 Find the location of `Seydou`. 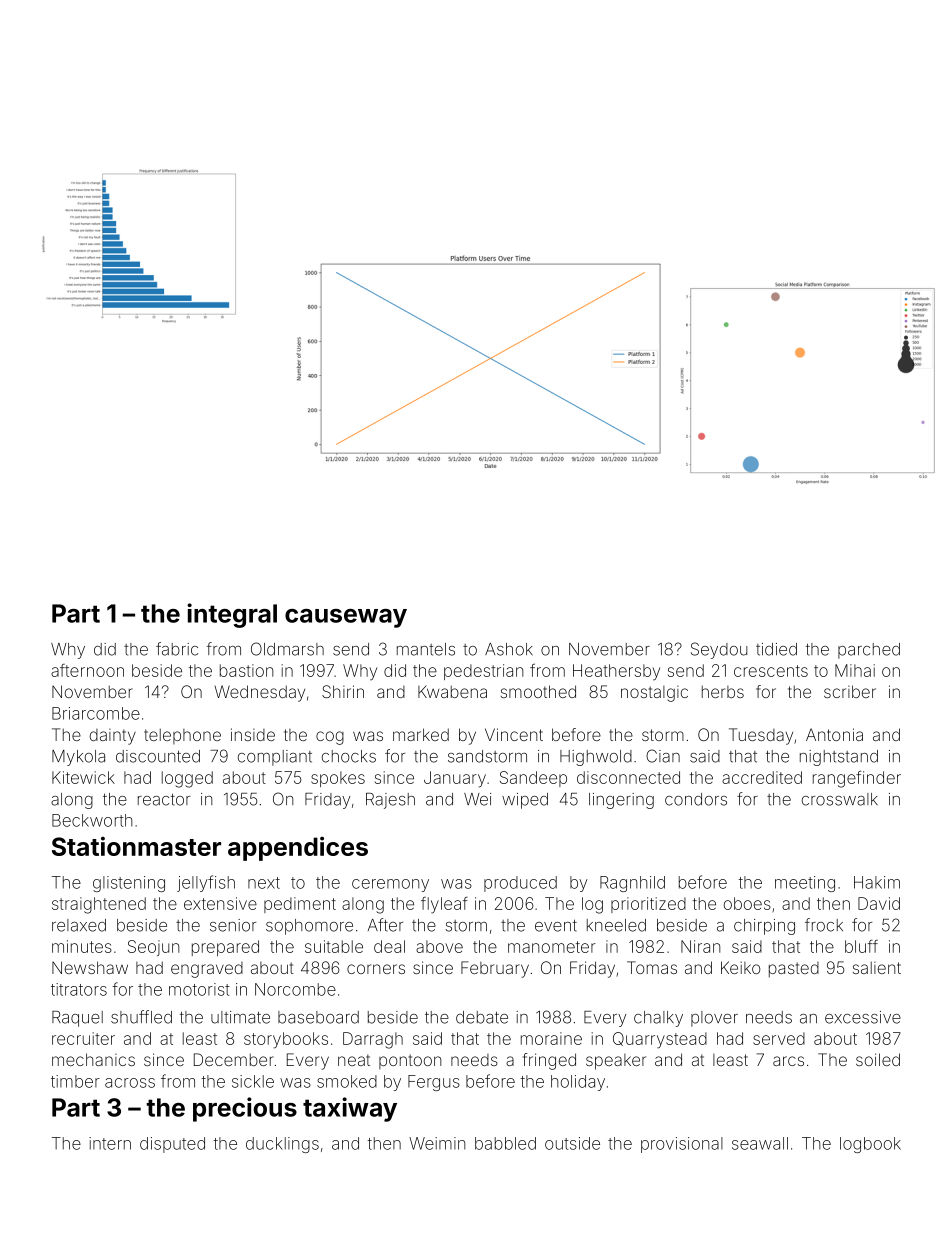

Seydou is located at coordinates (719, 650).
